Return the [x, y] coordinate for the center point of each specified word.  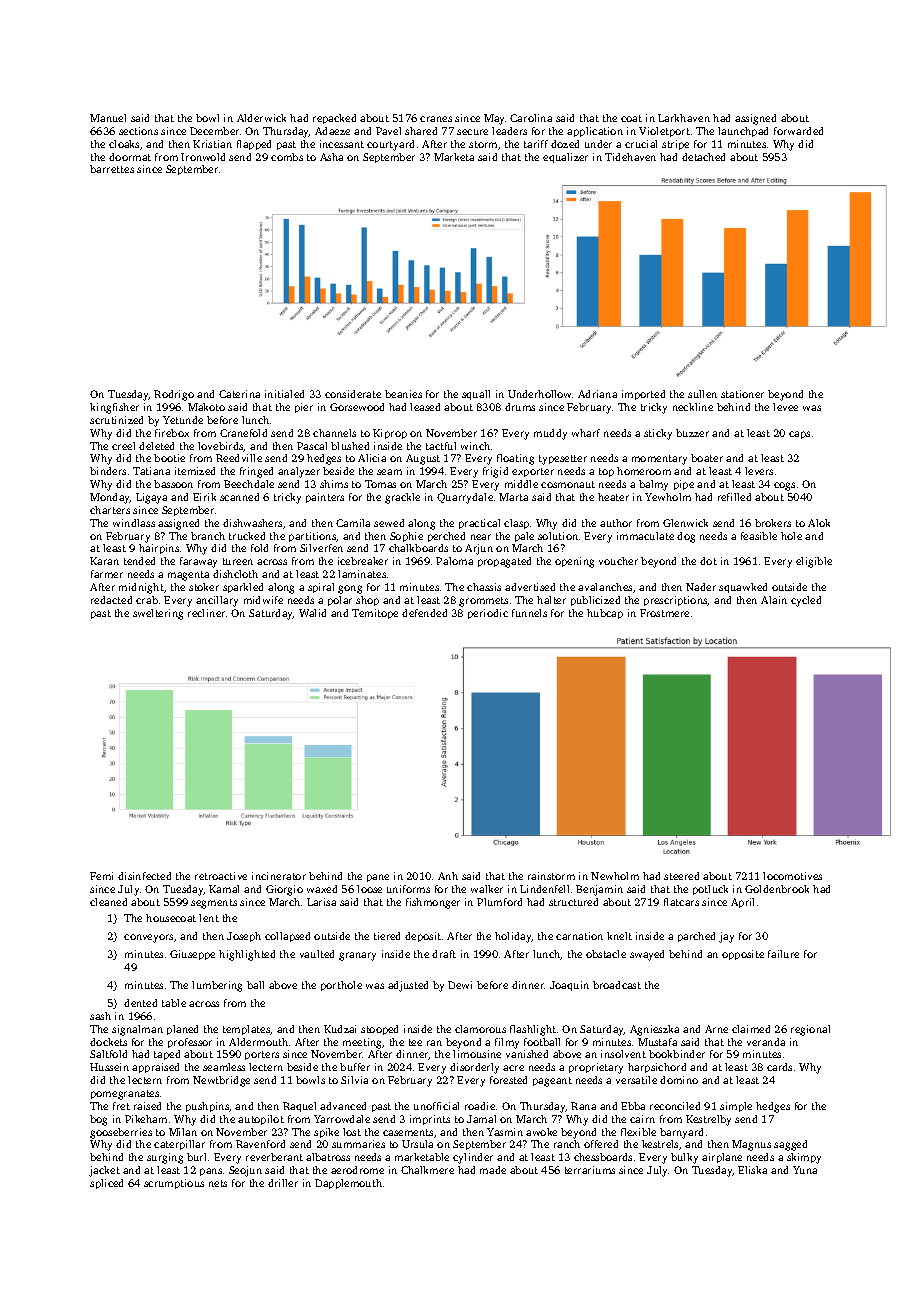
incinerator [279, 876]
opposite [743, 955]
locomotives [792, 876]
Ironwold [203, 157]
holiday [513, 937]
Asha [331, 157]
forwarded [798, 131]
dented [140, 1003]
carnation [579, 936]
